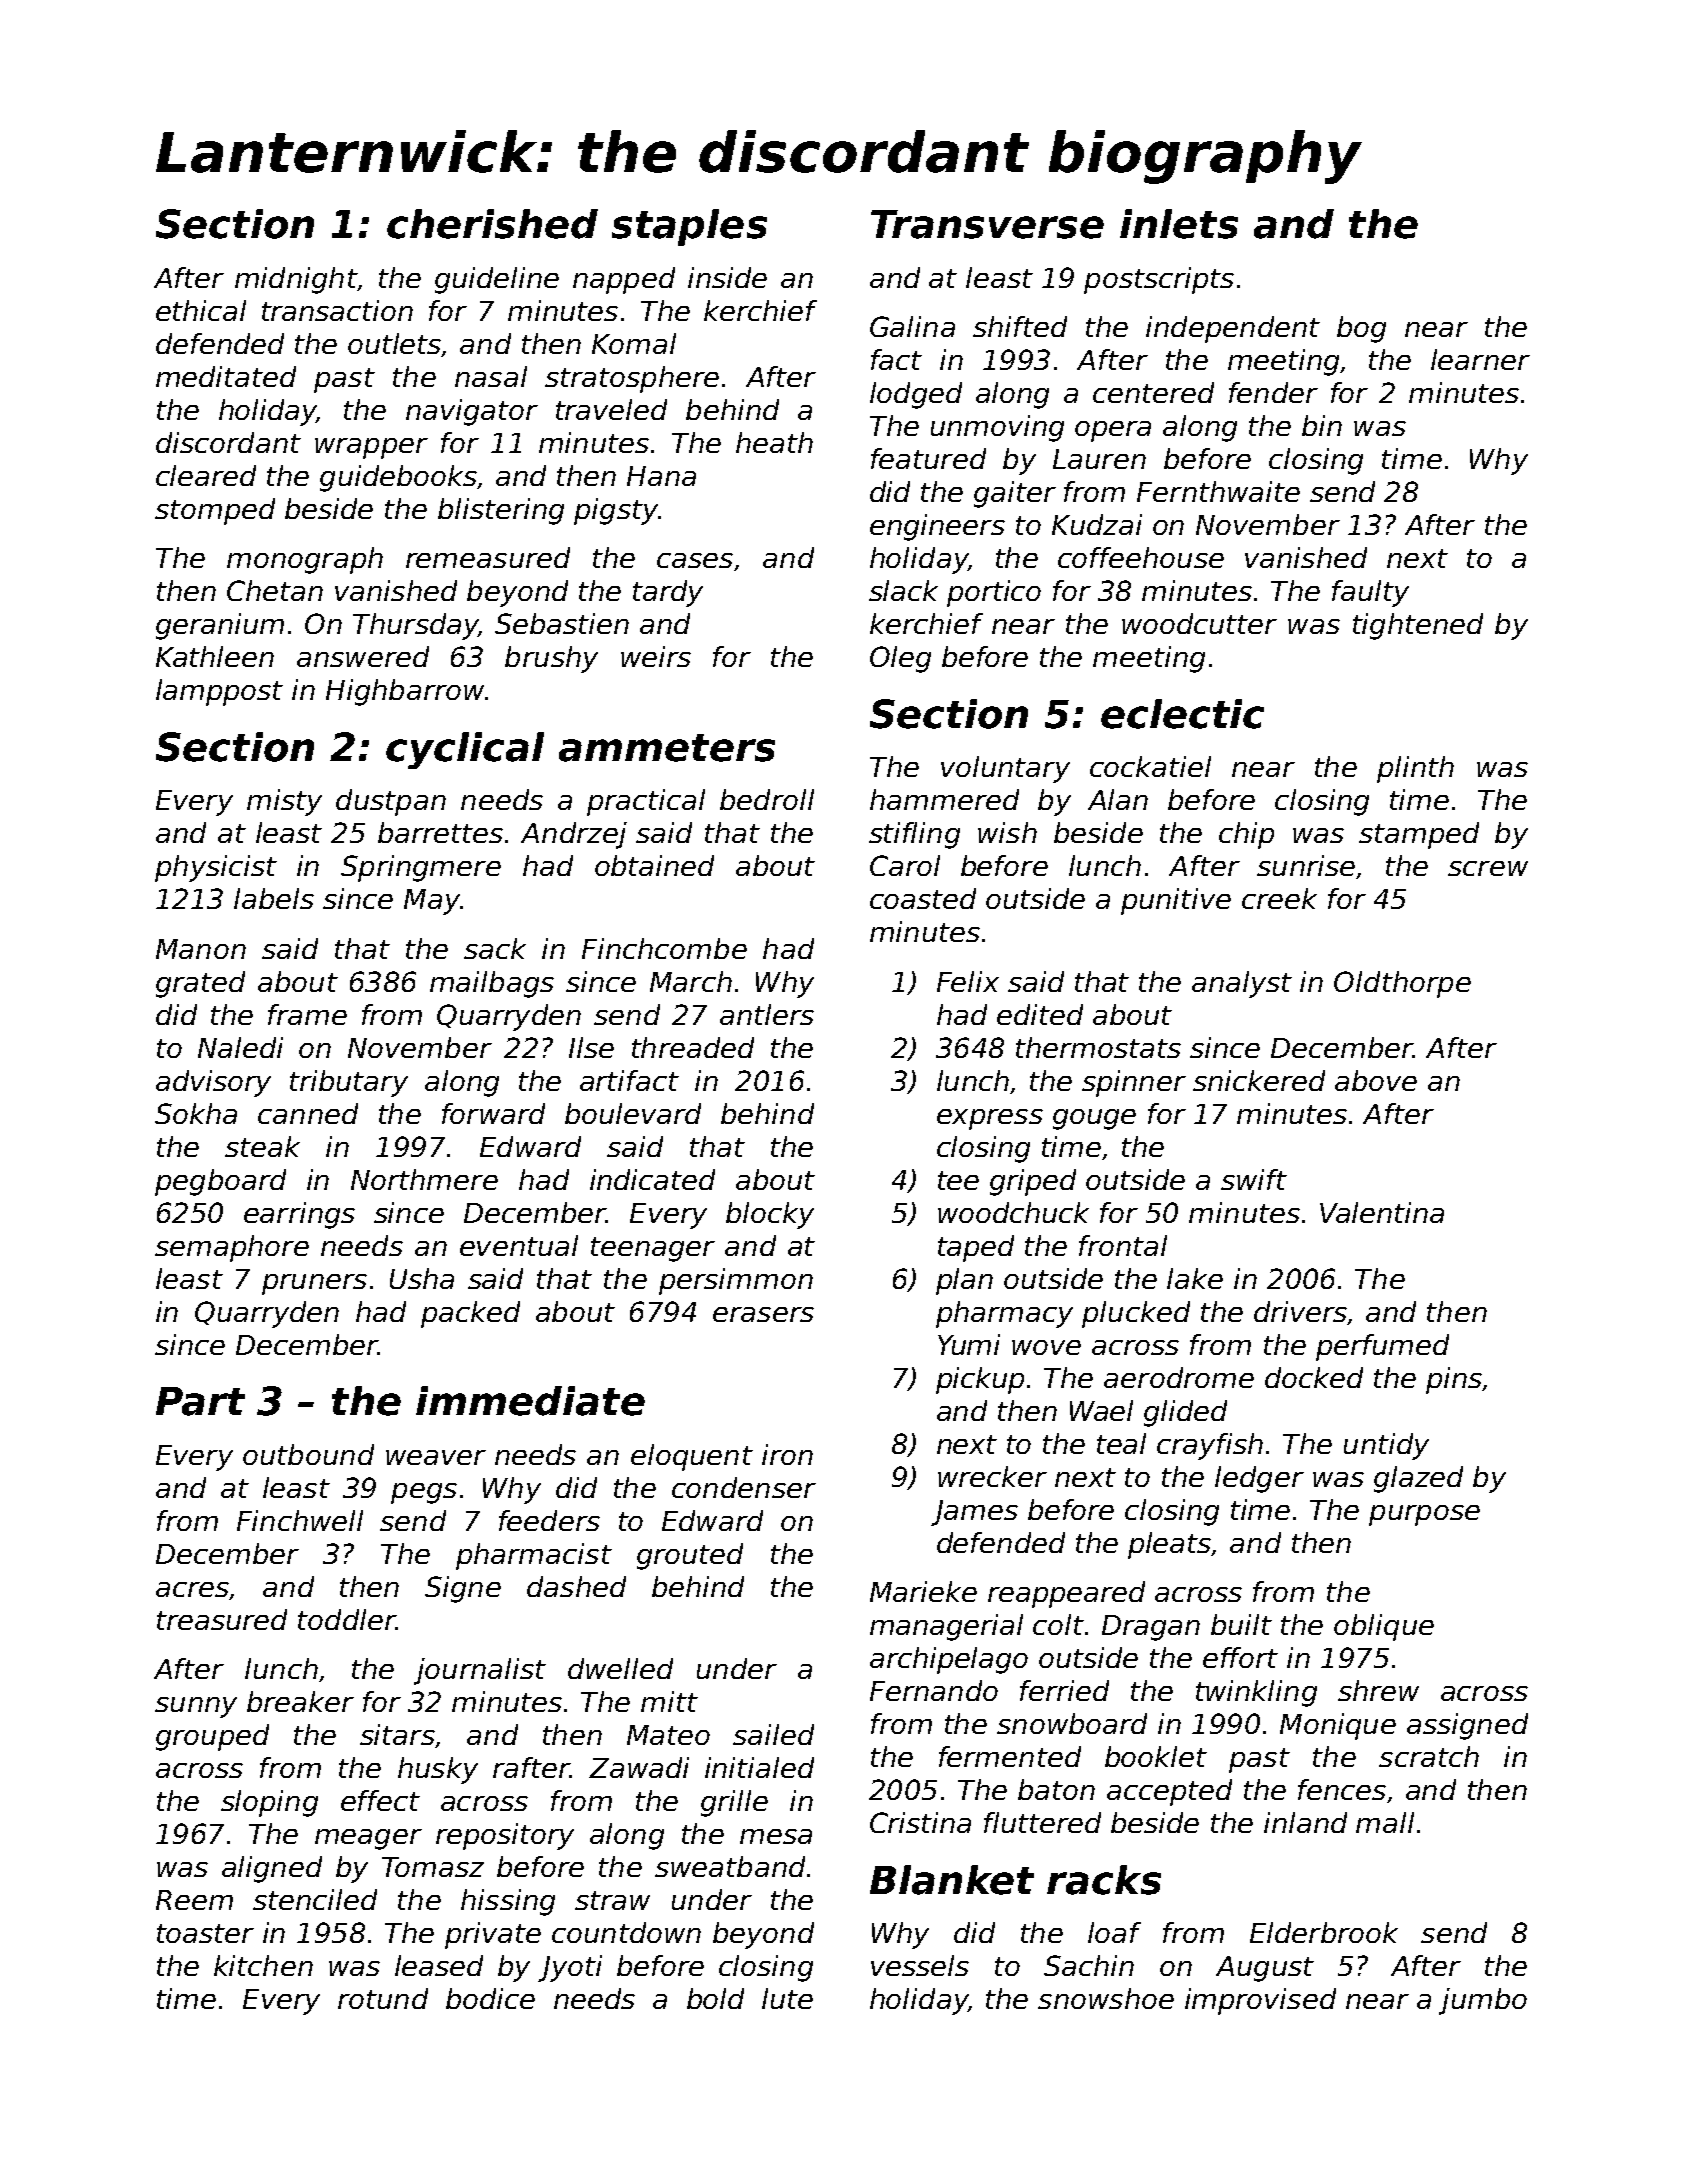 The image size is (1683, 2178). I want to click on bin, so click(1322, 425).
